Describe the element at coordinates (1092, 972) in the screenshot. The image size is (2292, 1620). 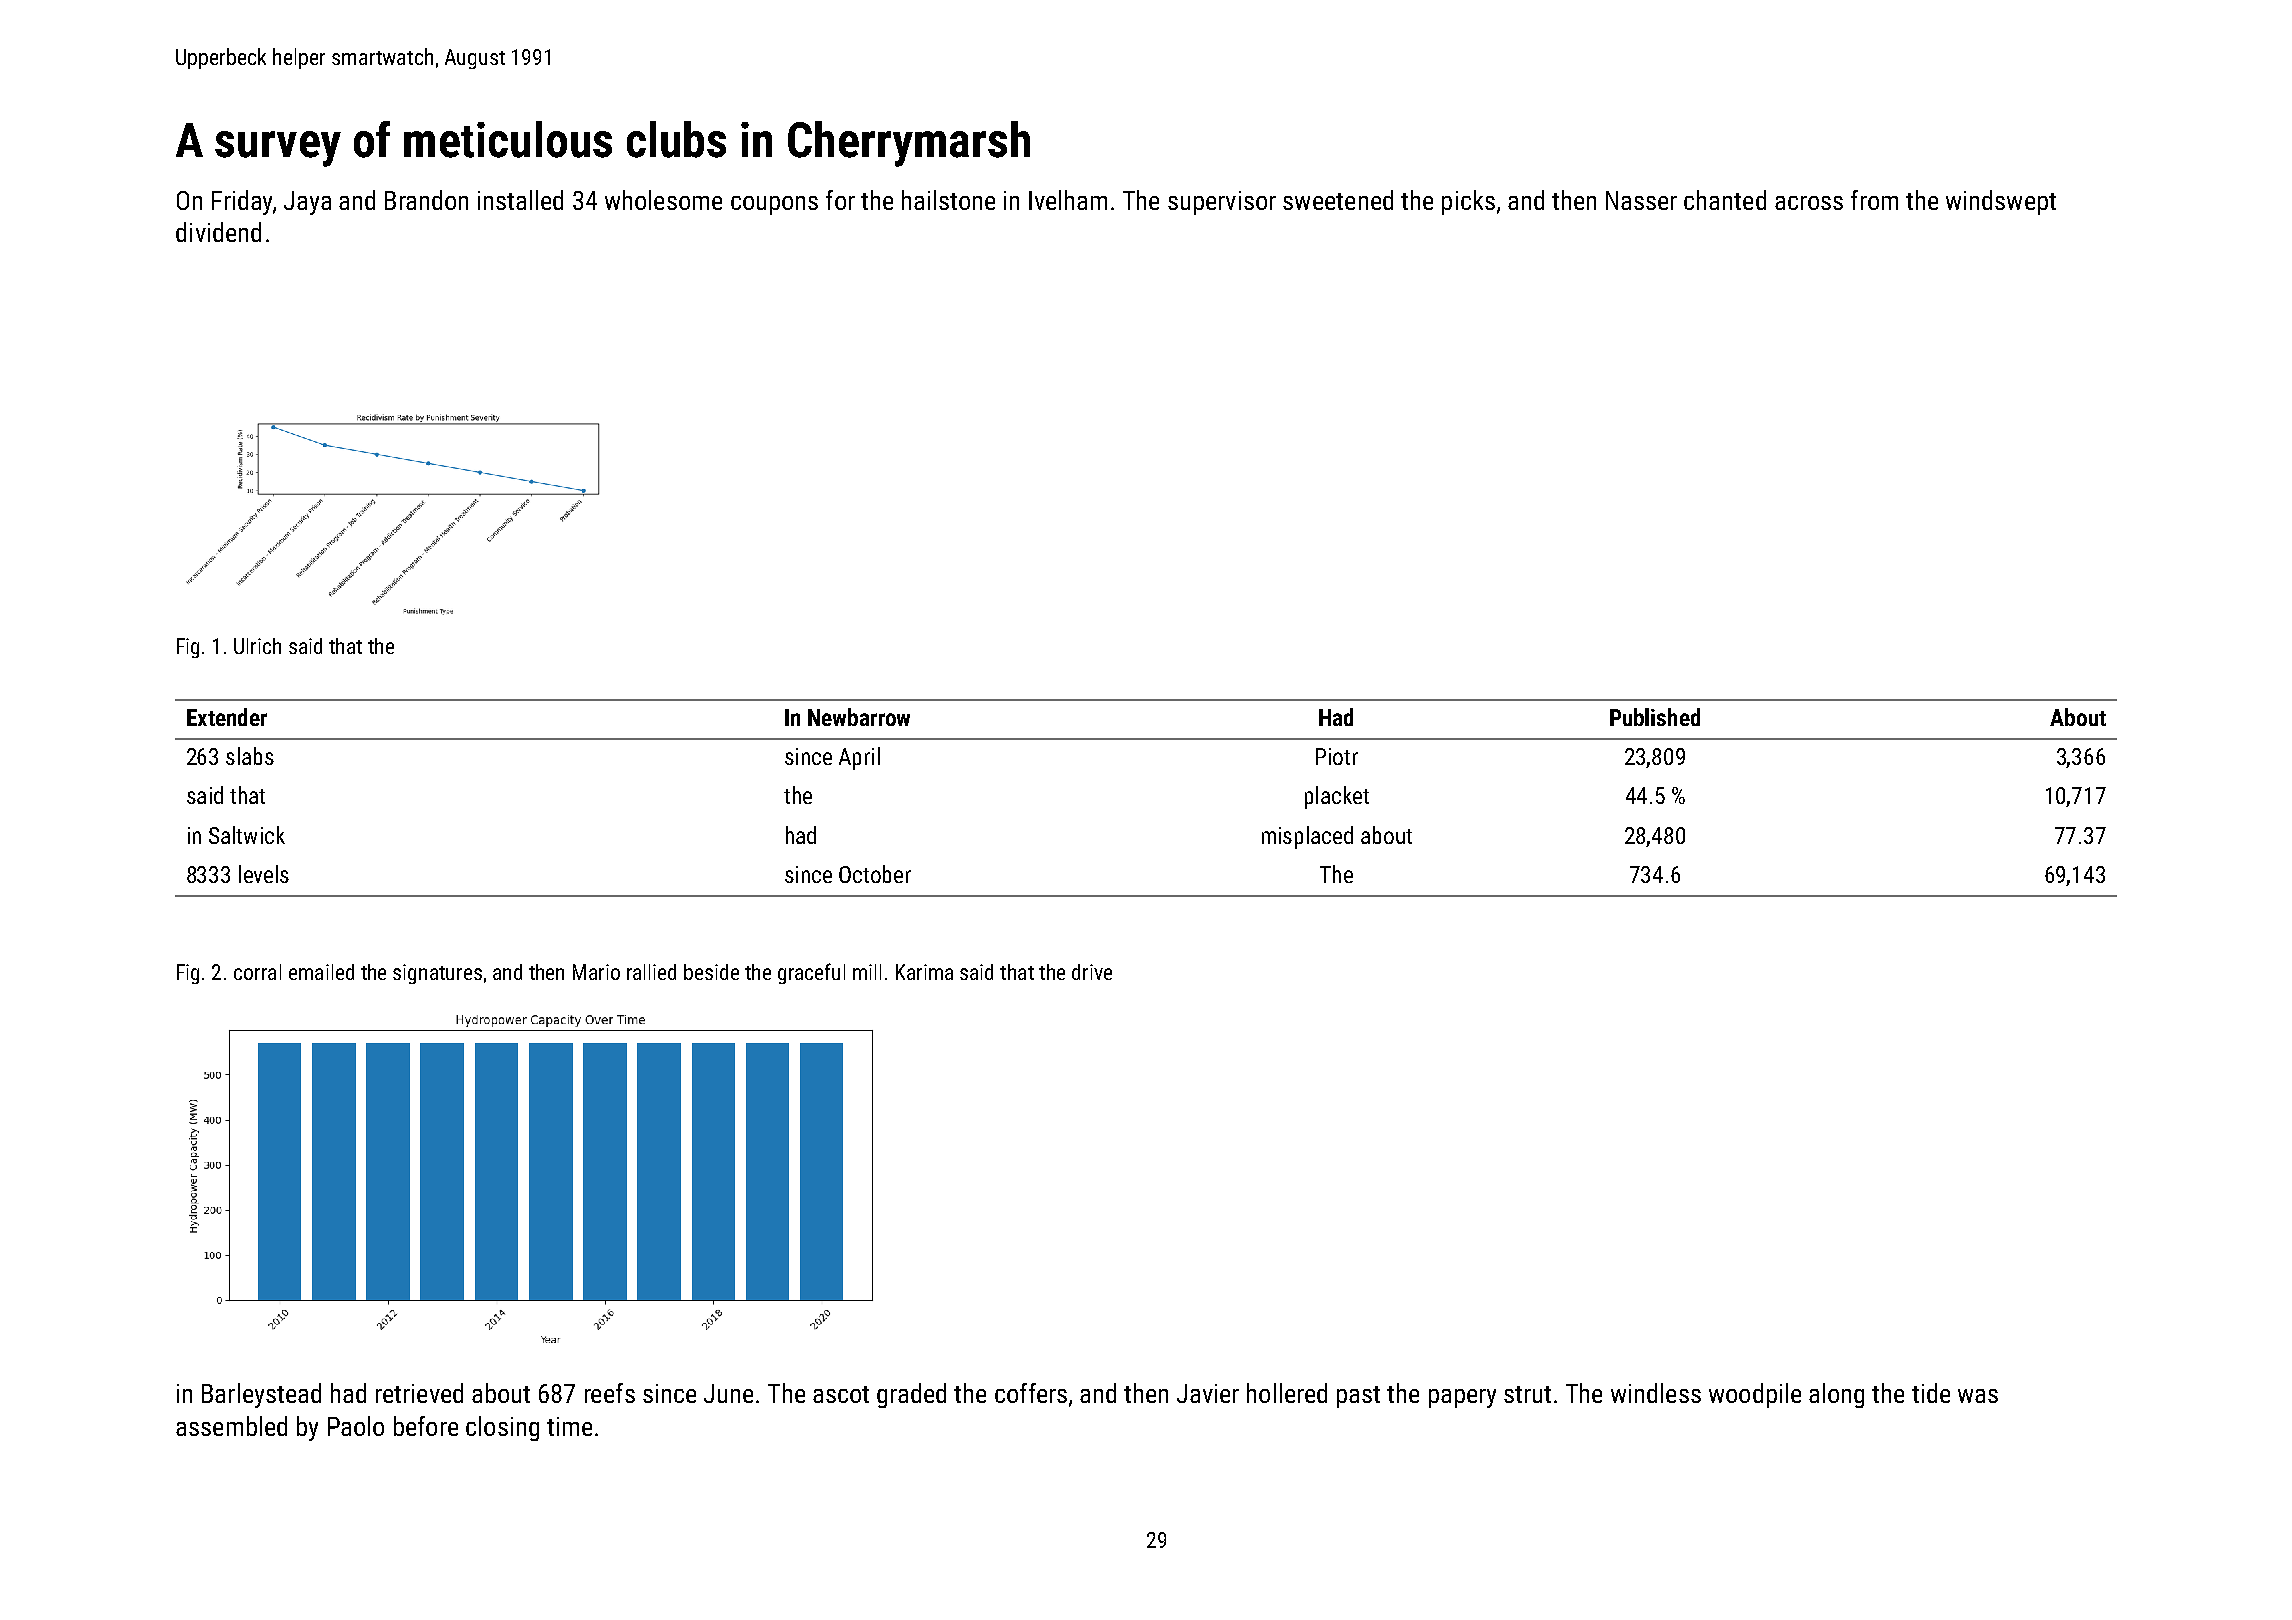
I see `drive` at that location.
